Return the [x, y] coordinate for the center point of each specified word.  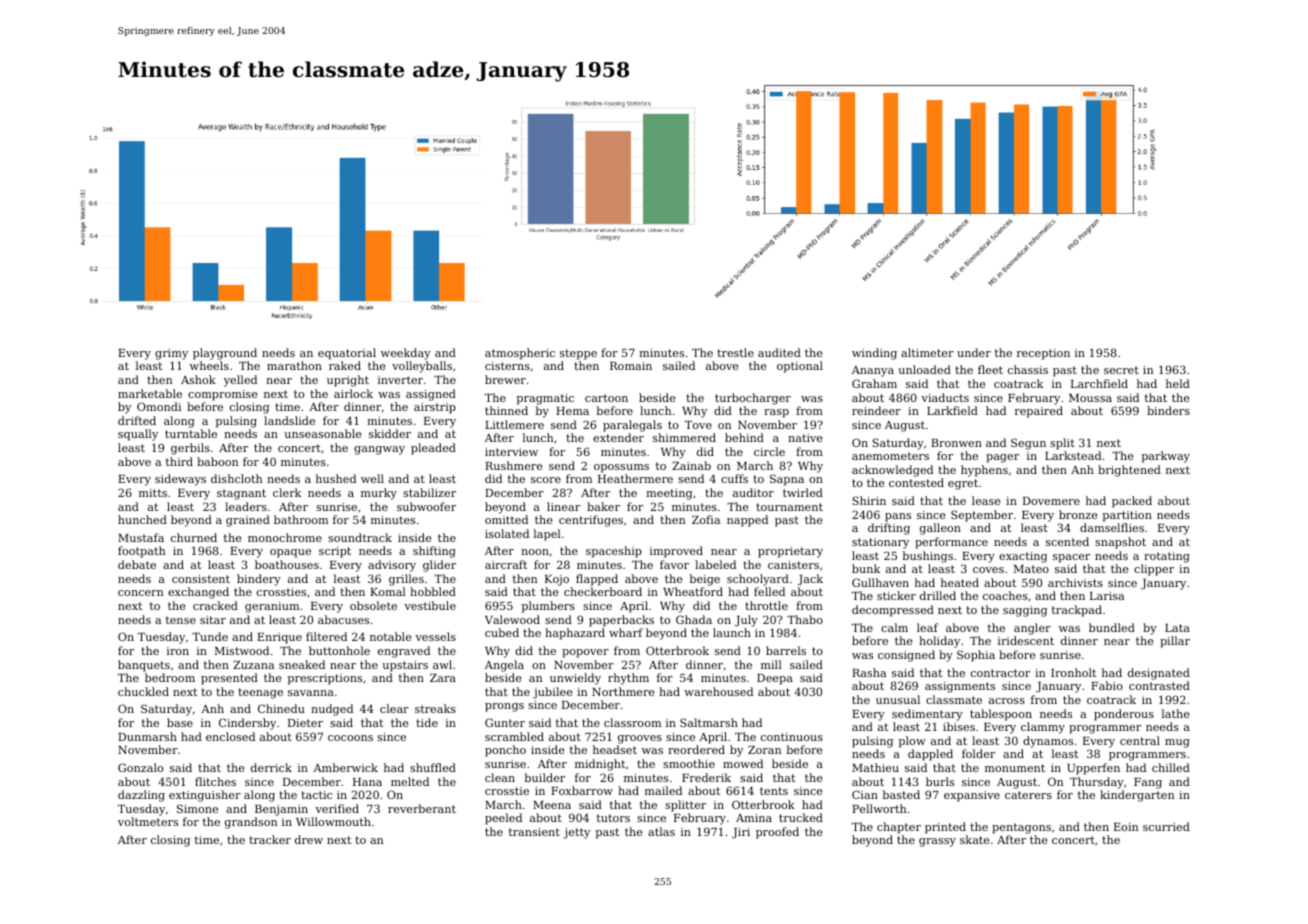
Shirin [869, 500]
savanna [311, 693]
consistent [201, 579]
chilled [1171, 767]
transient [534, 832]
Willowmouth [333, 821]
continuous [792, 737]
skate [975, 839]
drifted [137, 420]
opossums [621, 468]
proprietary [790, 552]
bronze [1078, 514]
